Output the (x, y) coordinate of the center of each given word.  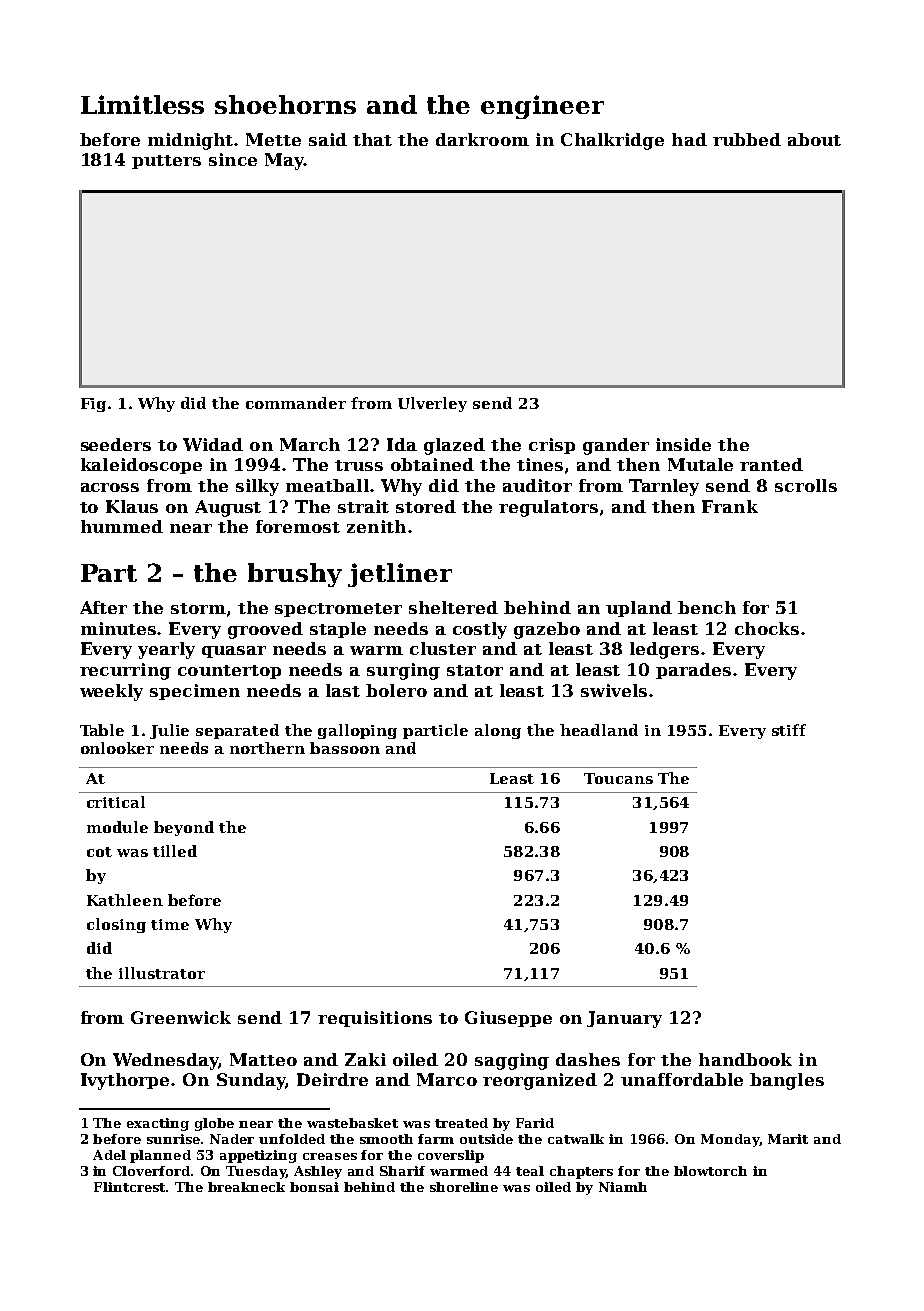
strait (363, 506)
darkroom (482, 139)
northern (267, 748)
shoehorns (285, 104)
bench (707, 607)
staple (338, 630)
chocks (767, 628)
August (228, 508)
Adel (109, 1155)
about (814, 139)
